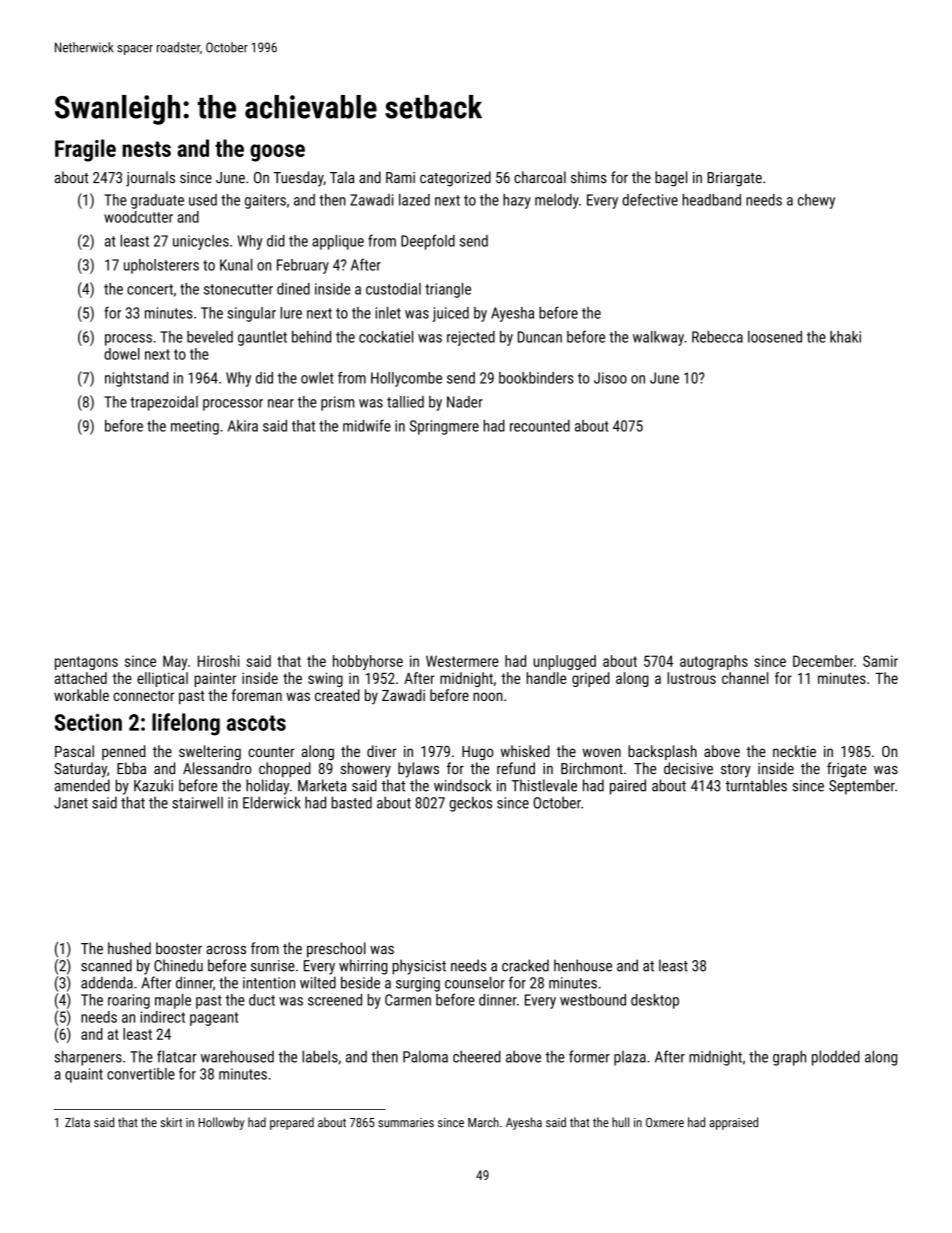  Describe the element at coordinates (745, 678) in the screenshot. I see `channel` at that location.
